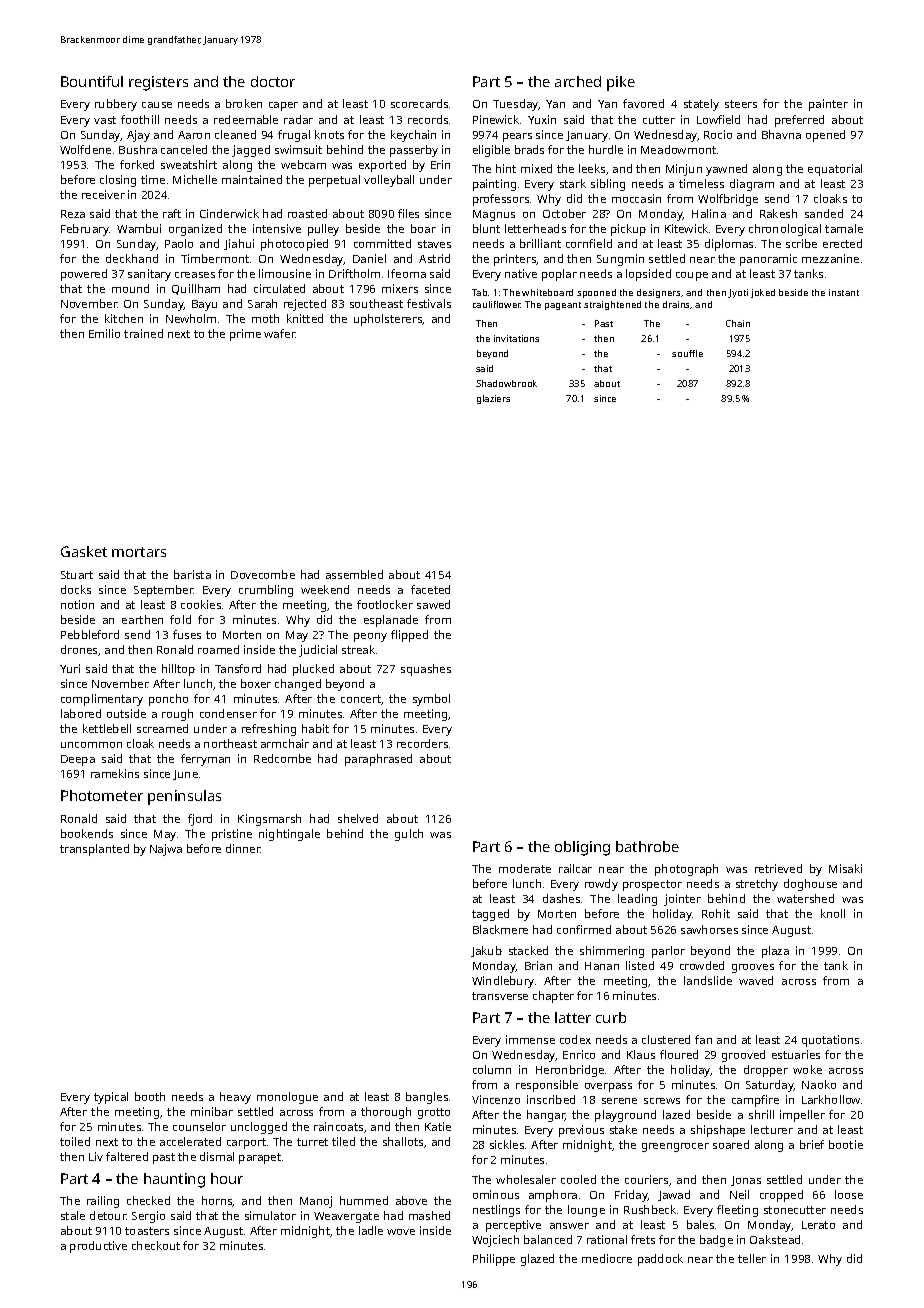 The width and height of the image is (924, 1308). What do you see at coordinates (156, 1245) in the image?
I see `checkout` at bounding box center [156, 1245].
